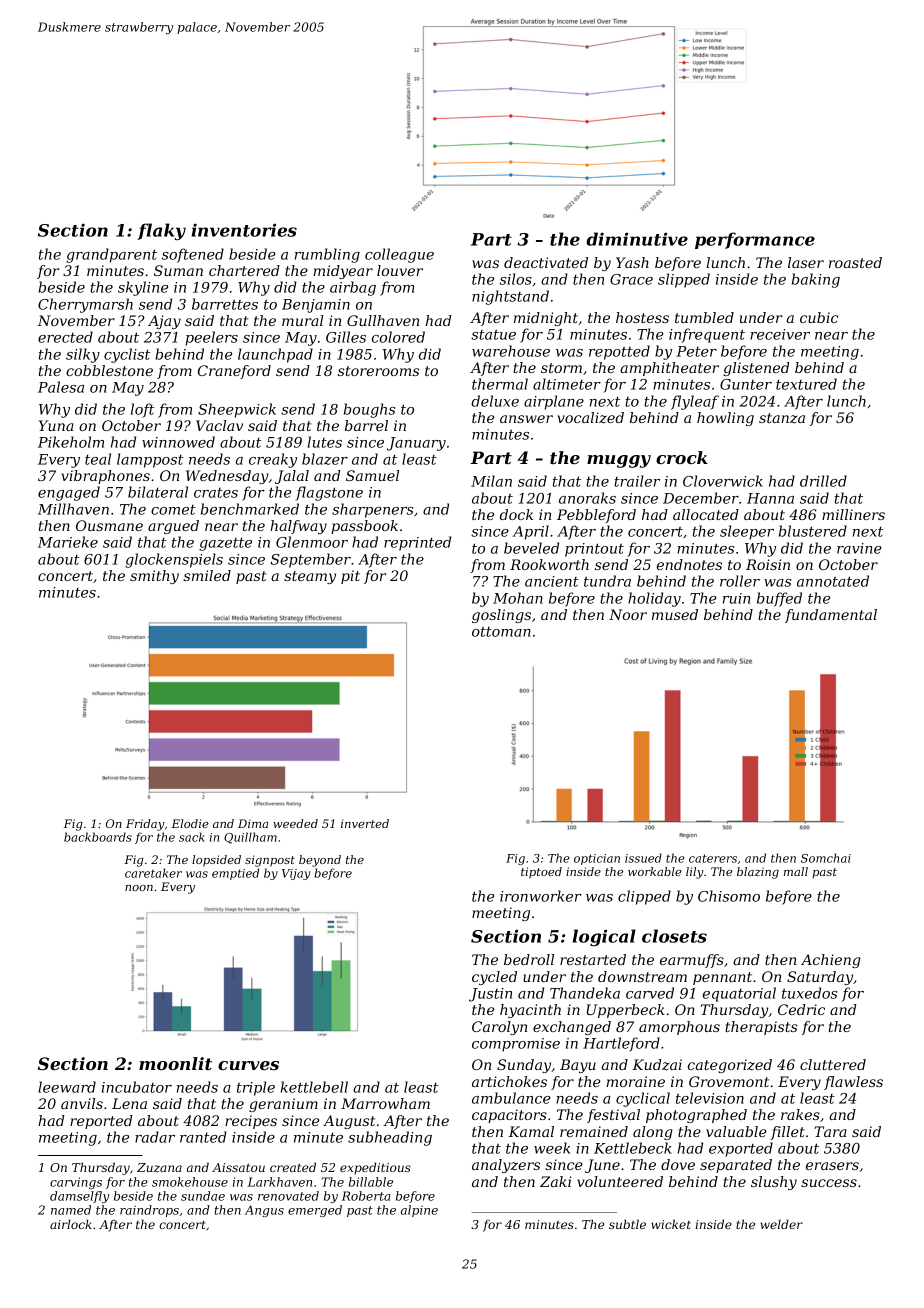 Image resolution: width=924 pixels, height=1308 pixels. What do you see at coordinates (264, 1211) in the screenshot?
I see `Angus` at bounding box center [264, 1211].
